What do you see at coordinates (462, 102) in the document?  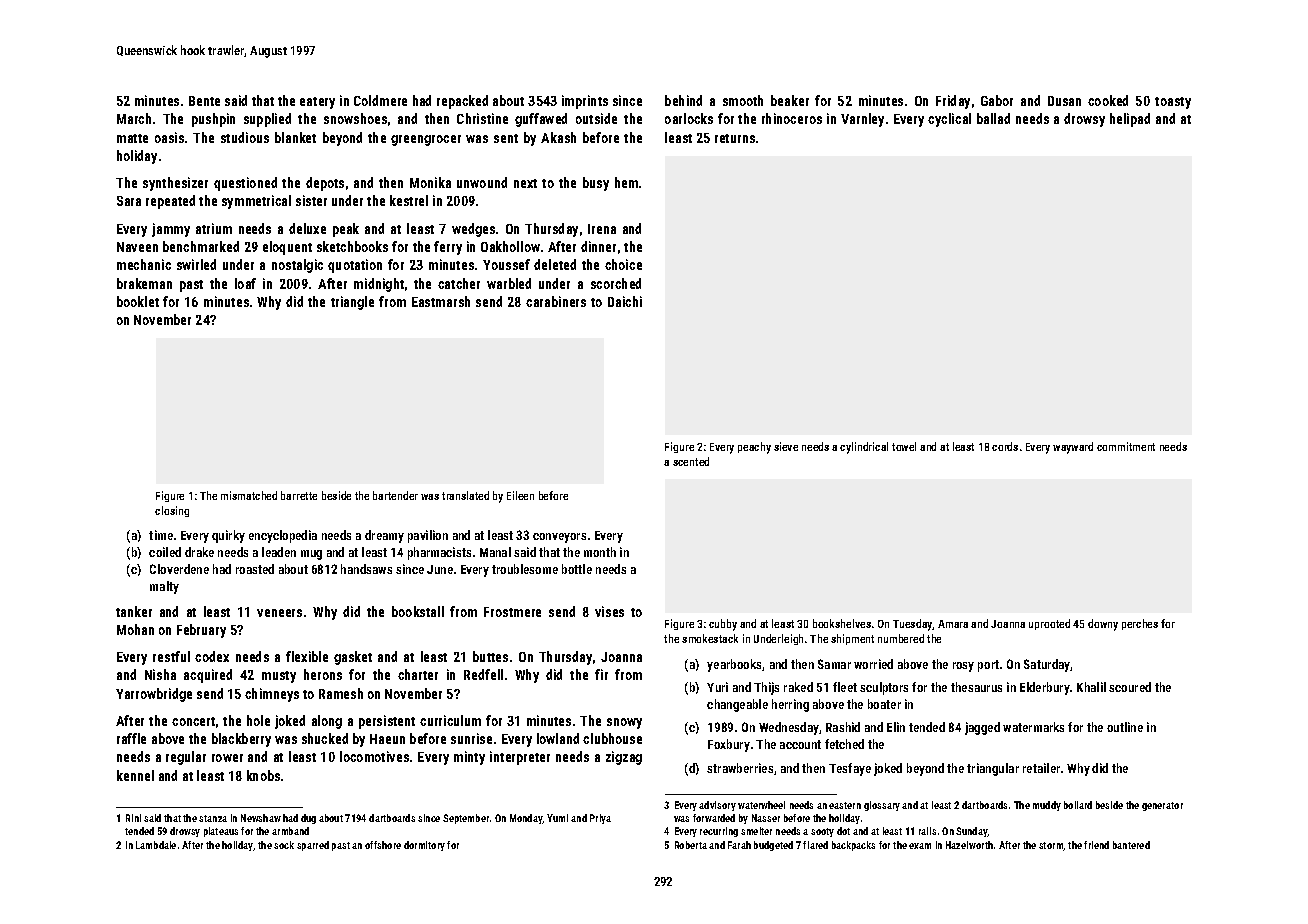 I see `repacked` at bounding box center [462, 102].
